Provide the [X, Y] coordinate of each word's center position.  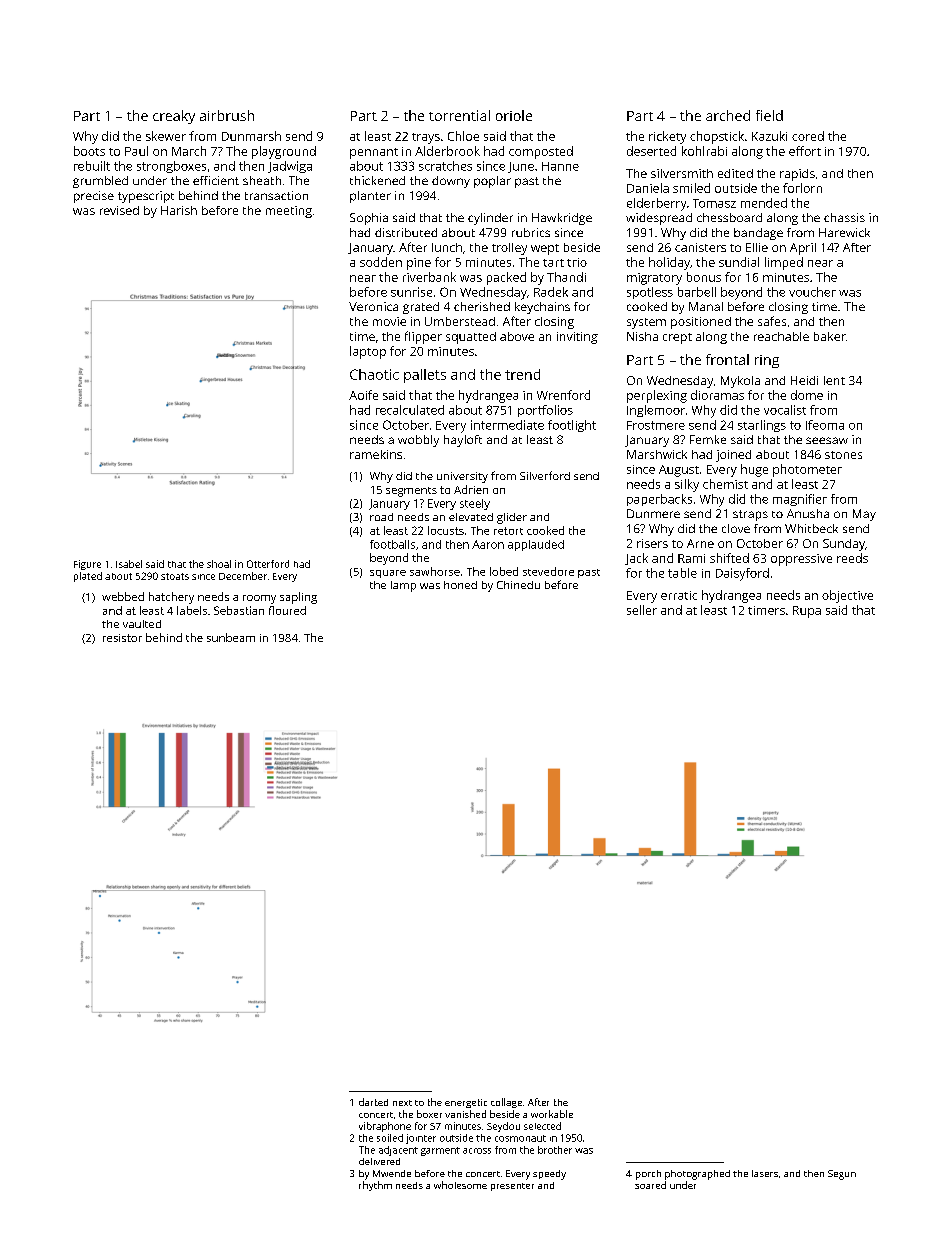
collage [506, 1103]
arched [728, 115]
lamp [403, 586]
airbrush [227, 115]
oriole [514, 115]
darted [373, 1102]
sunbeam [231, 637]
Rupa [807, 612]
